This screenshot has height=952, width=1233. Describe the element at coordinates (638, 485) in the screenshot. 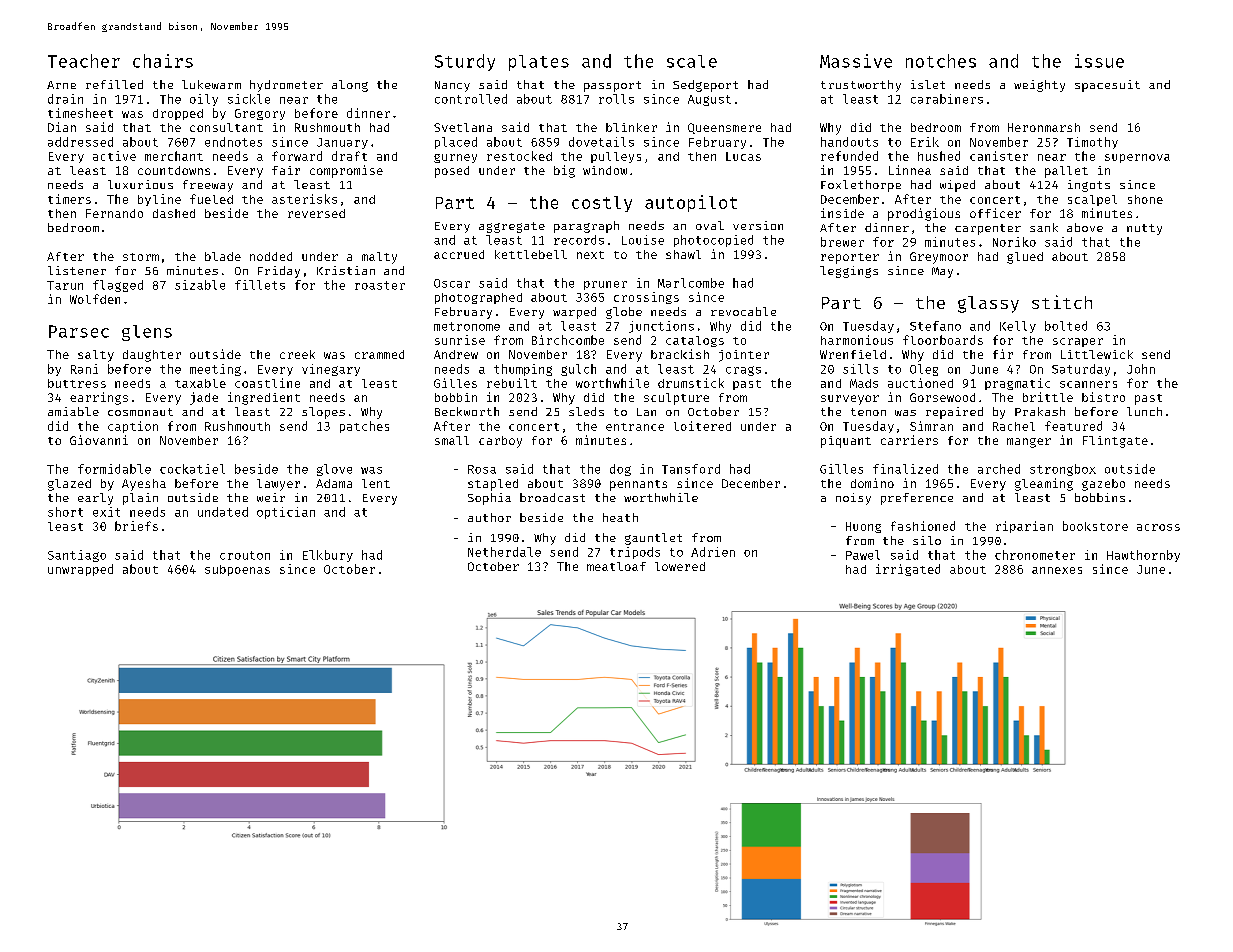

I see `pennants` at that location.
